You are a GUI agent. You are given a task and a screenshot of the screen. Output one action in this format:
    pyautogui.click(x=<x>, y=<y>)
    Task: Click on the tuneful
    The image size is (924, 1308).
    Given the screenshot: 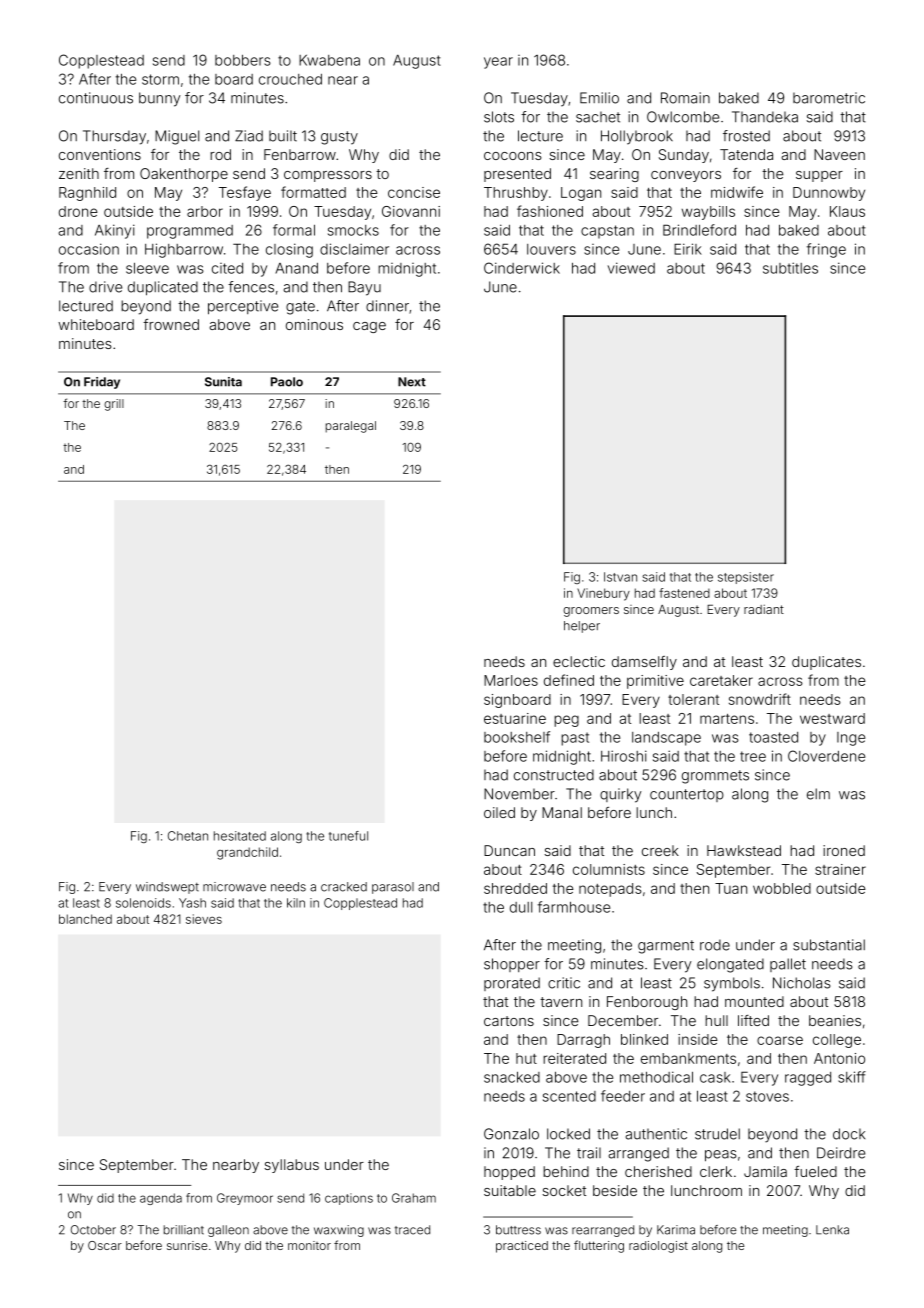 What is the action you would take?
    pyautogui.click(x=348, y=836)
